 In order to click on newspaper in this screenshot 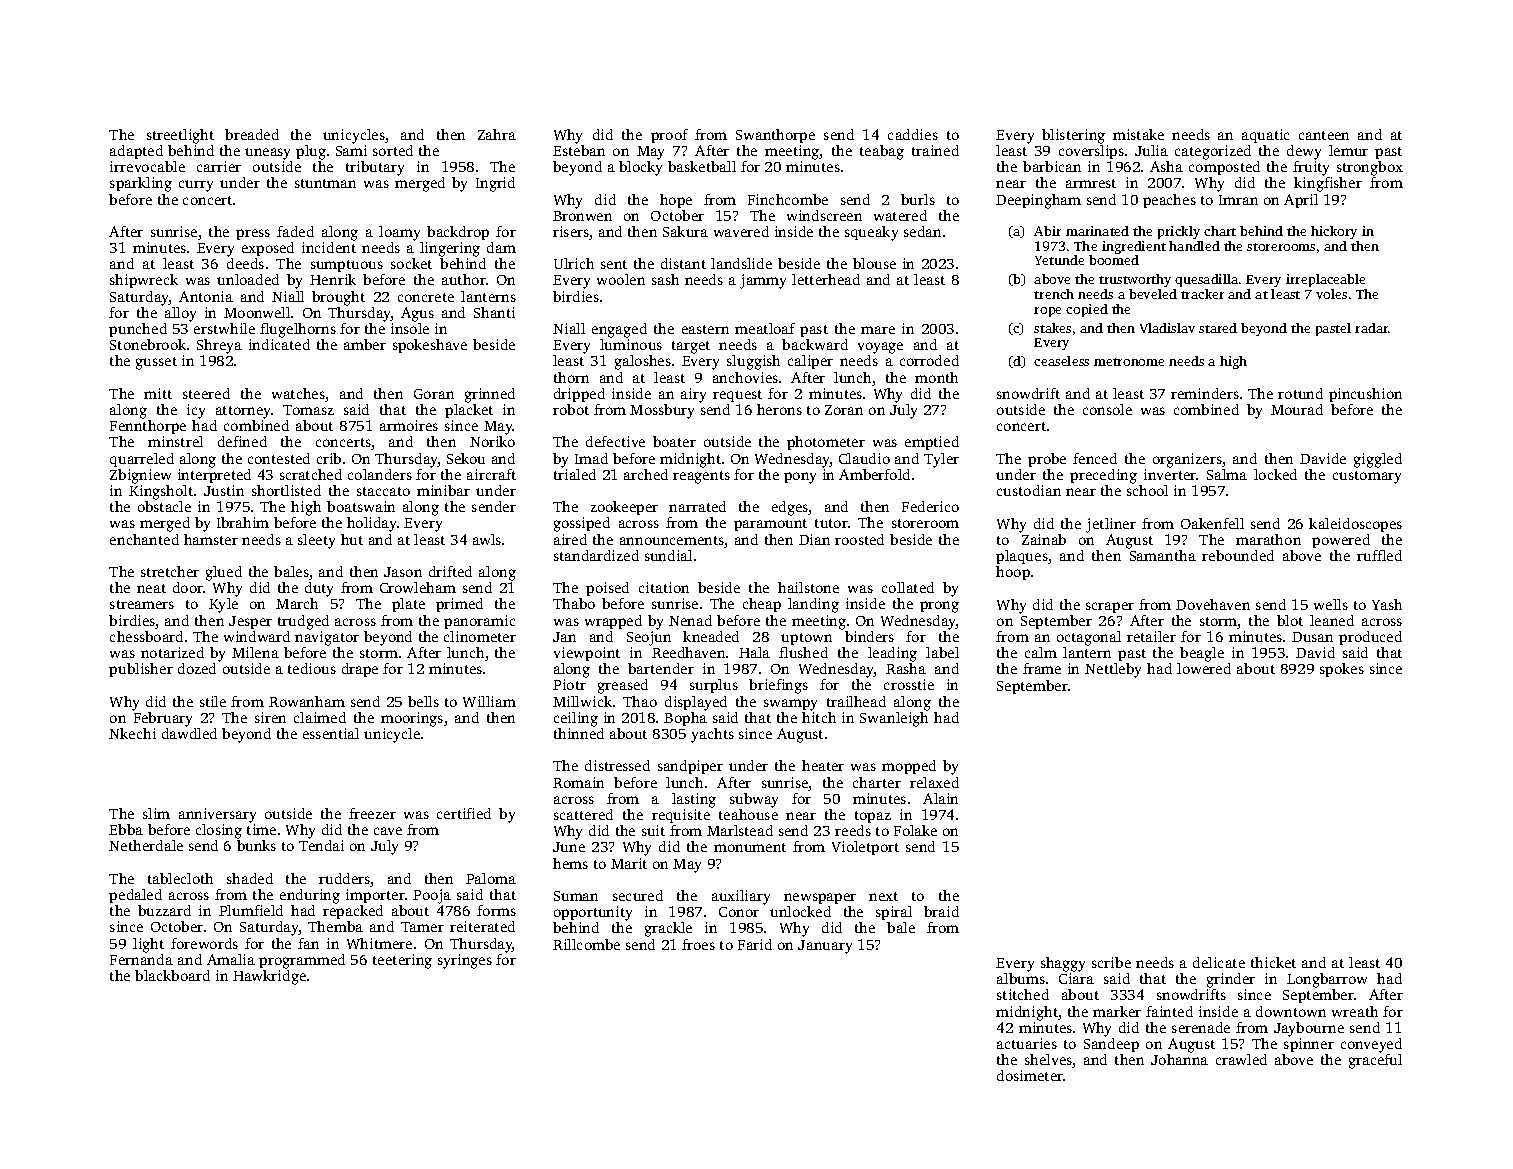, I will do `click(820, 898)`.
